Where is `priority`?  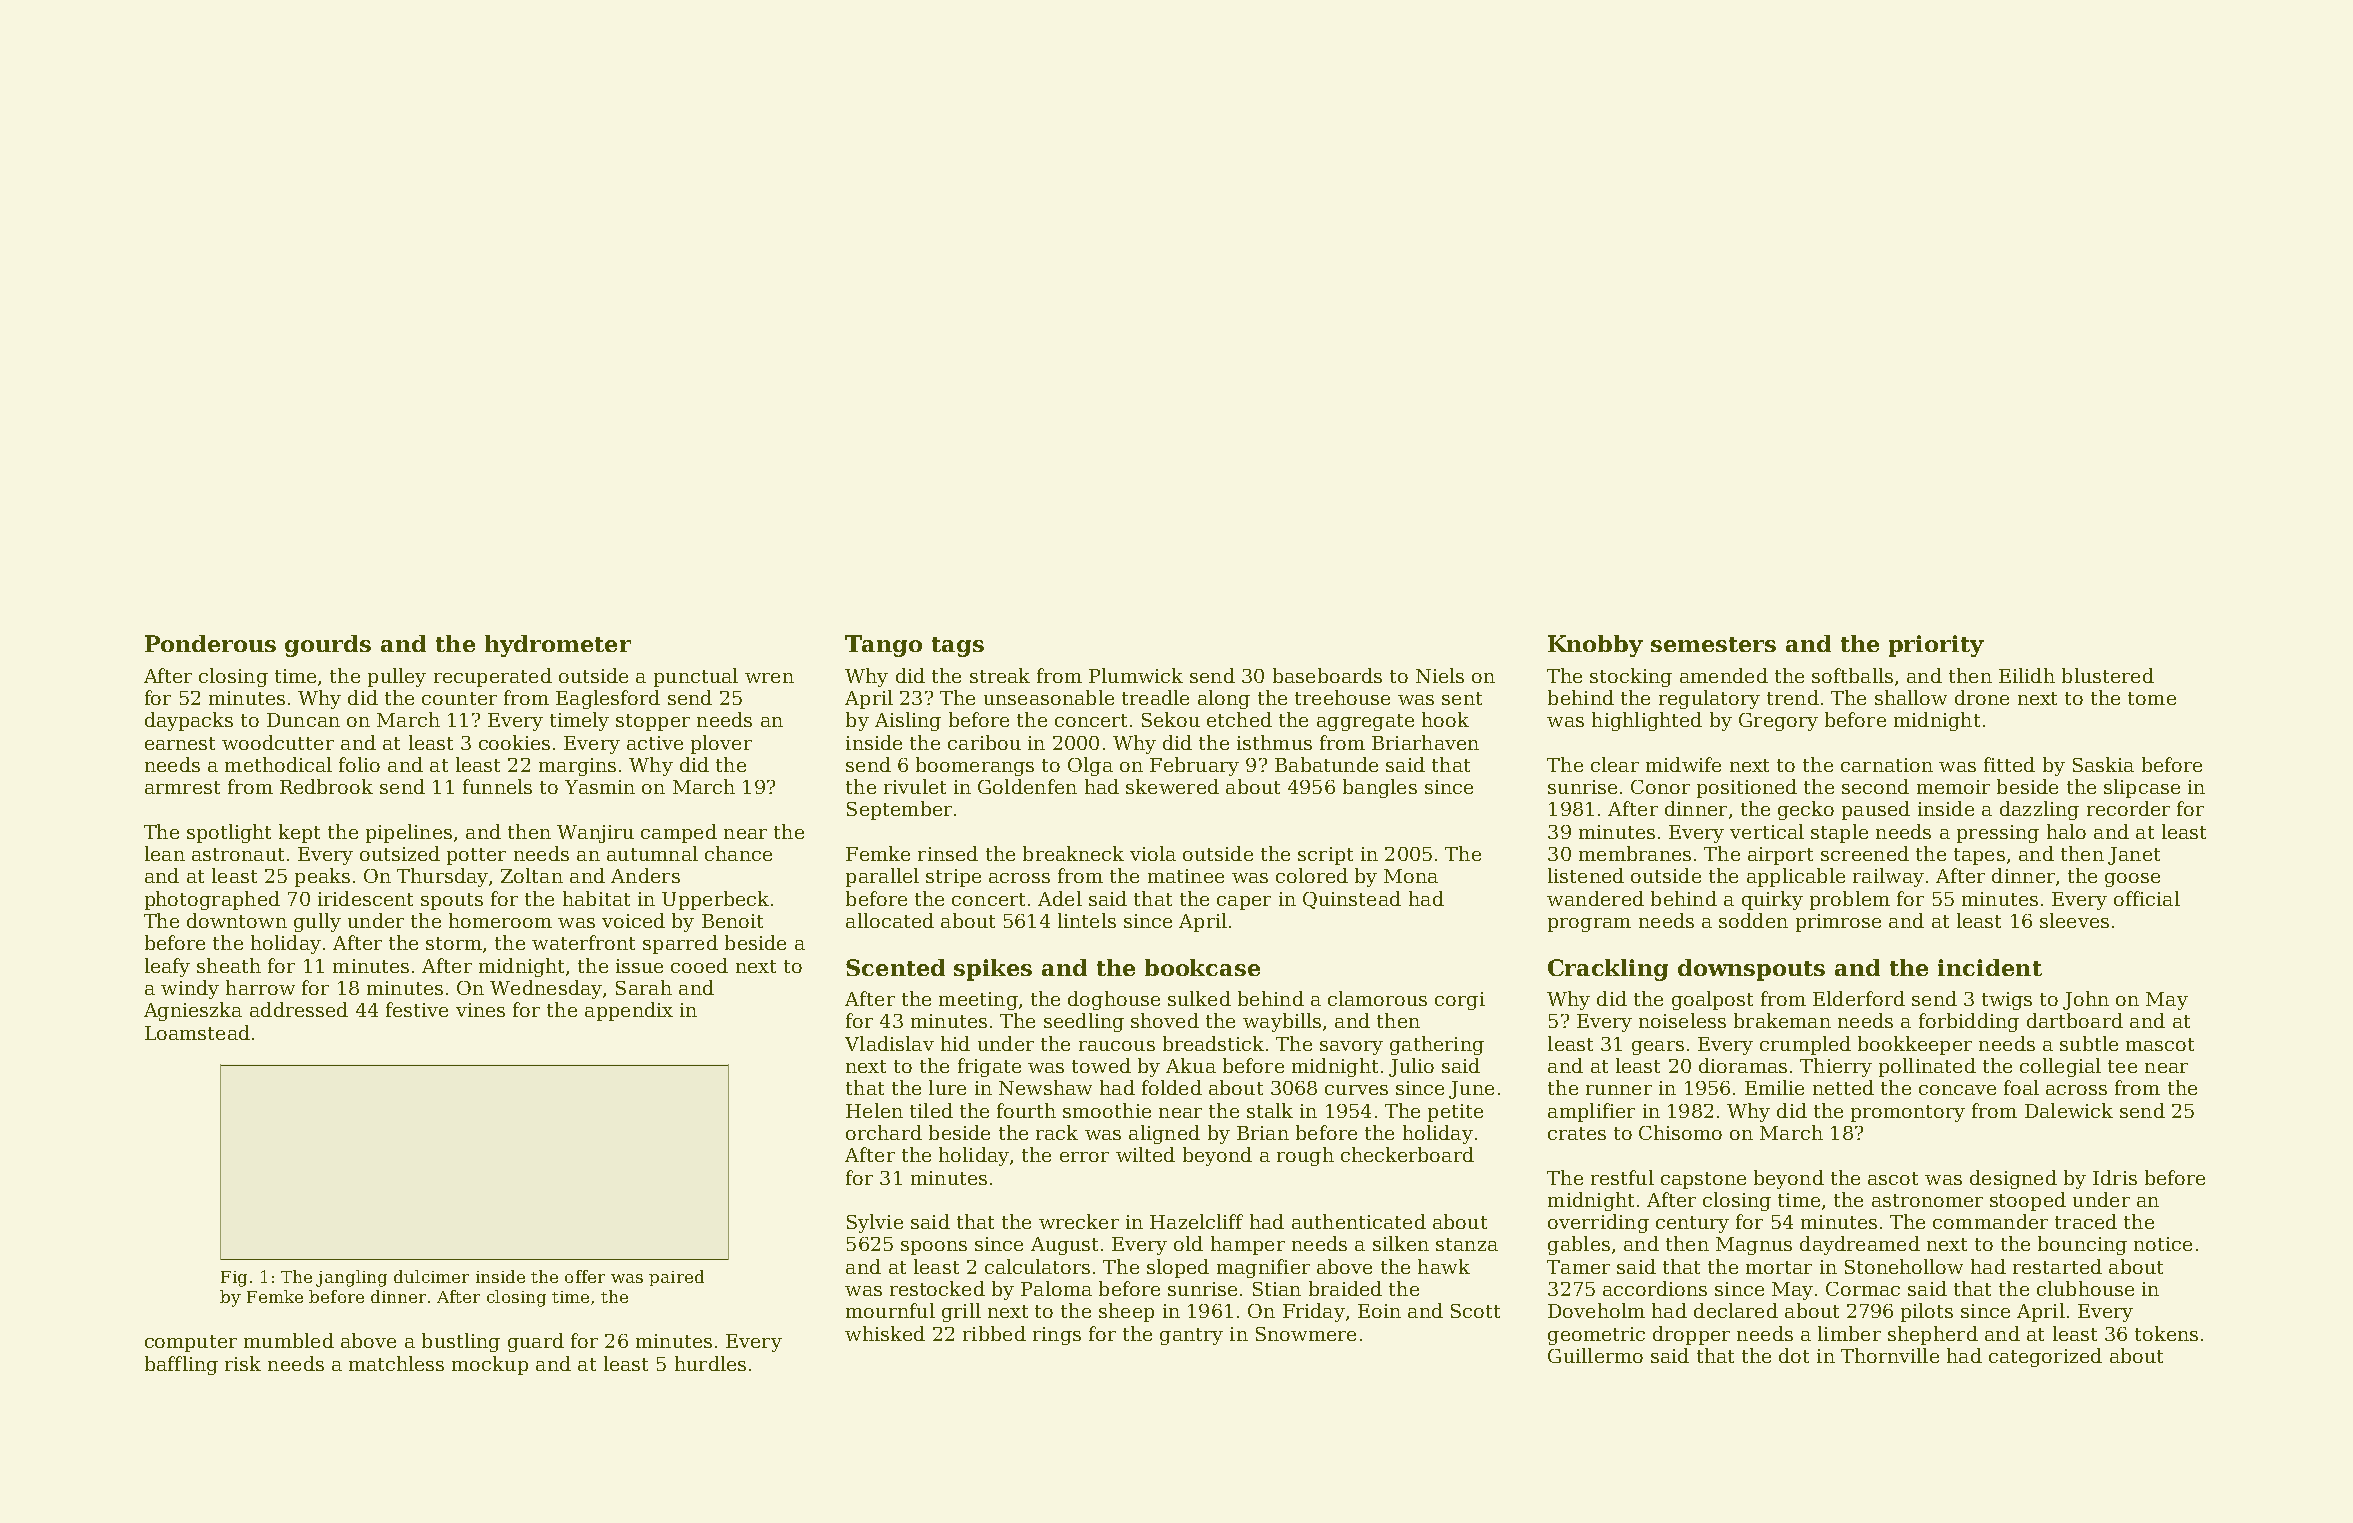
priority is located at coordinates (1936, 646).
